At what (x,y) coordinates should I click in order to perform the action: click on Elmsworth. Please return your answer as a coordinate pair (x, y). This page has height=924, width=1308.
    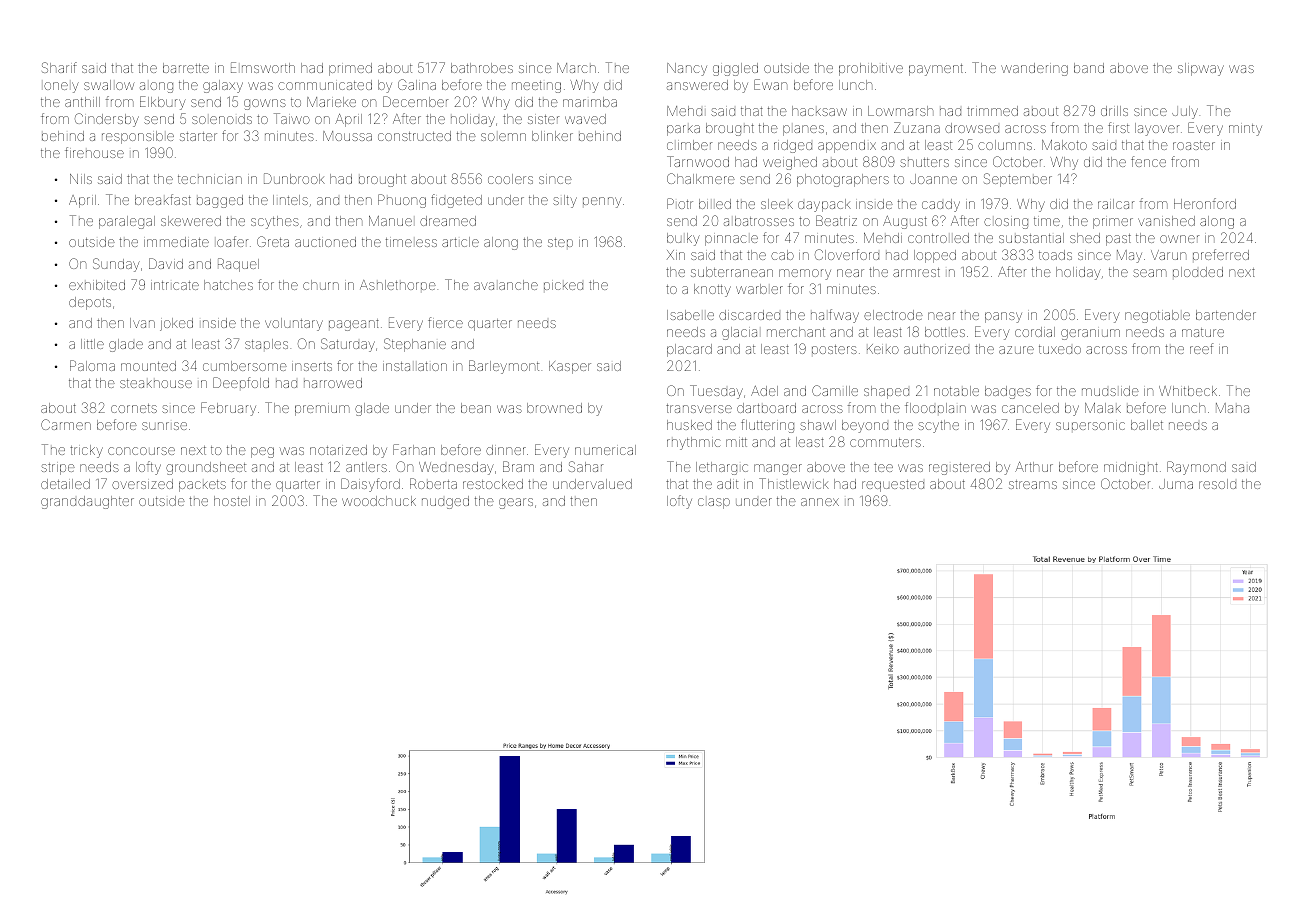
    Looking at the image, I should click on (263, 67).
